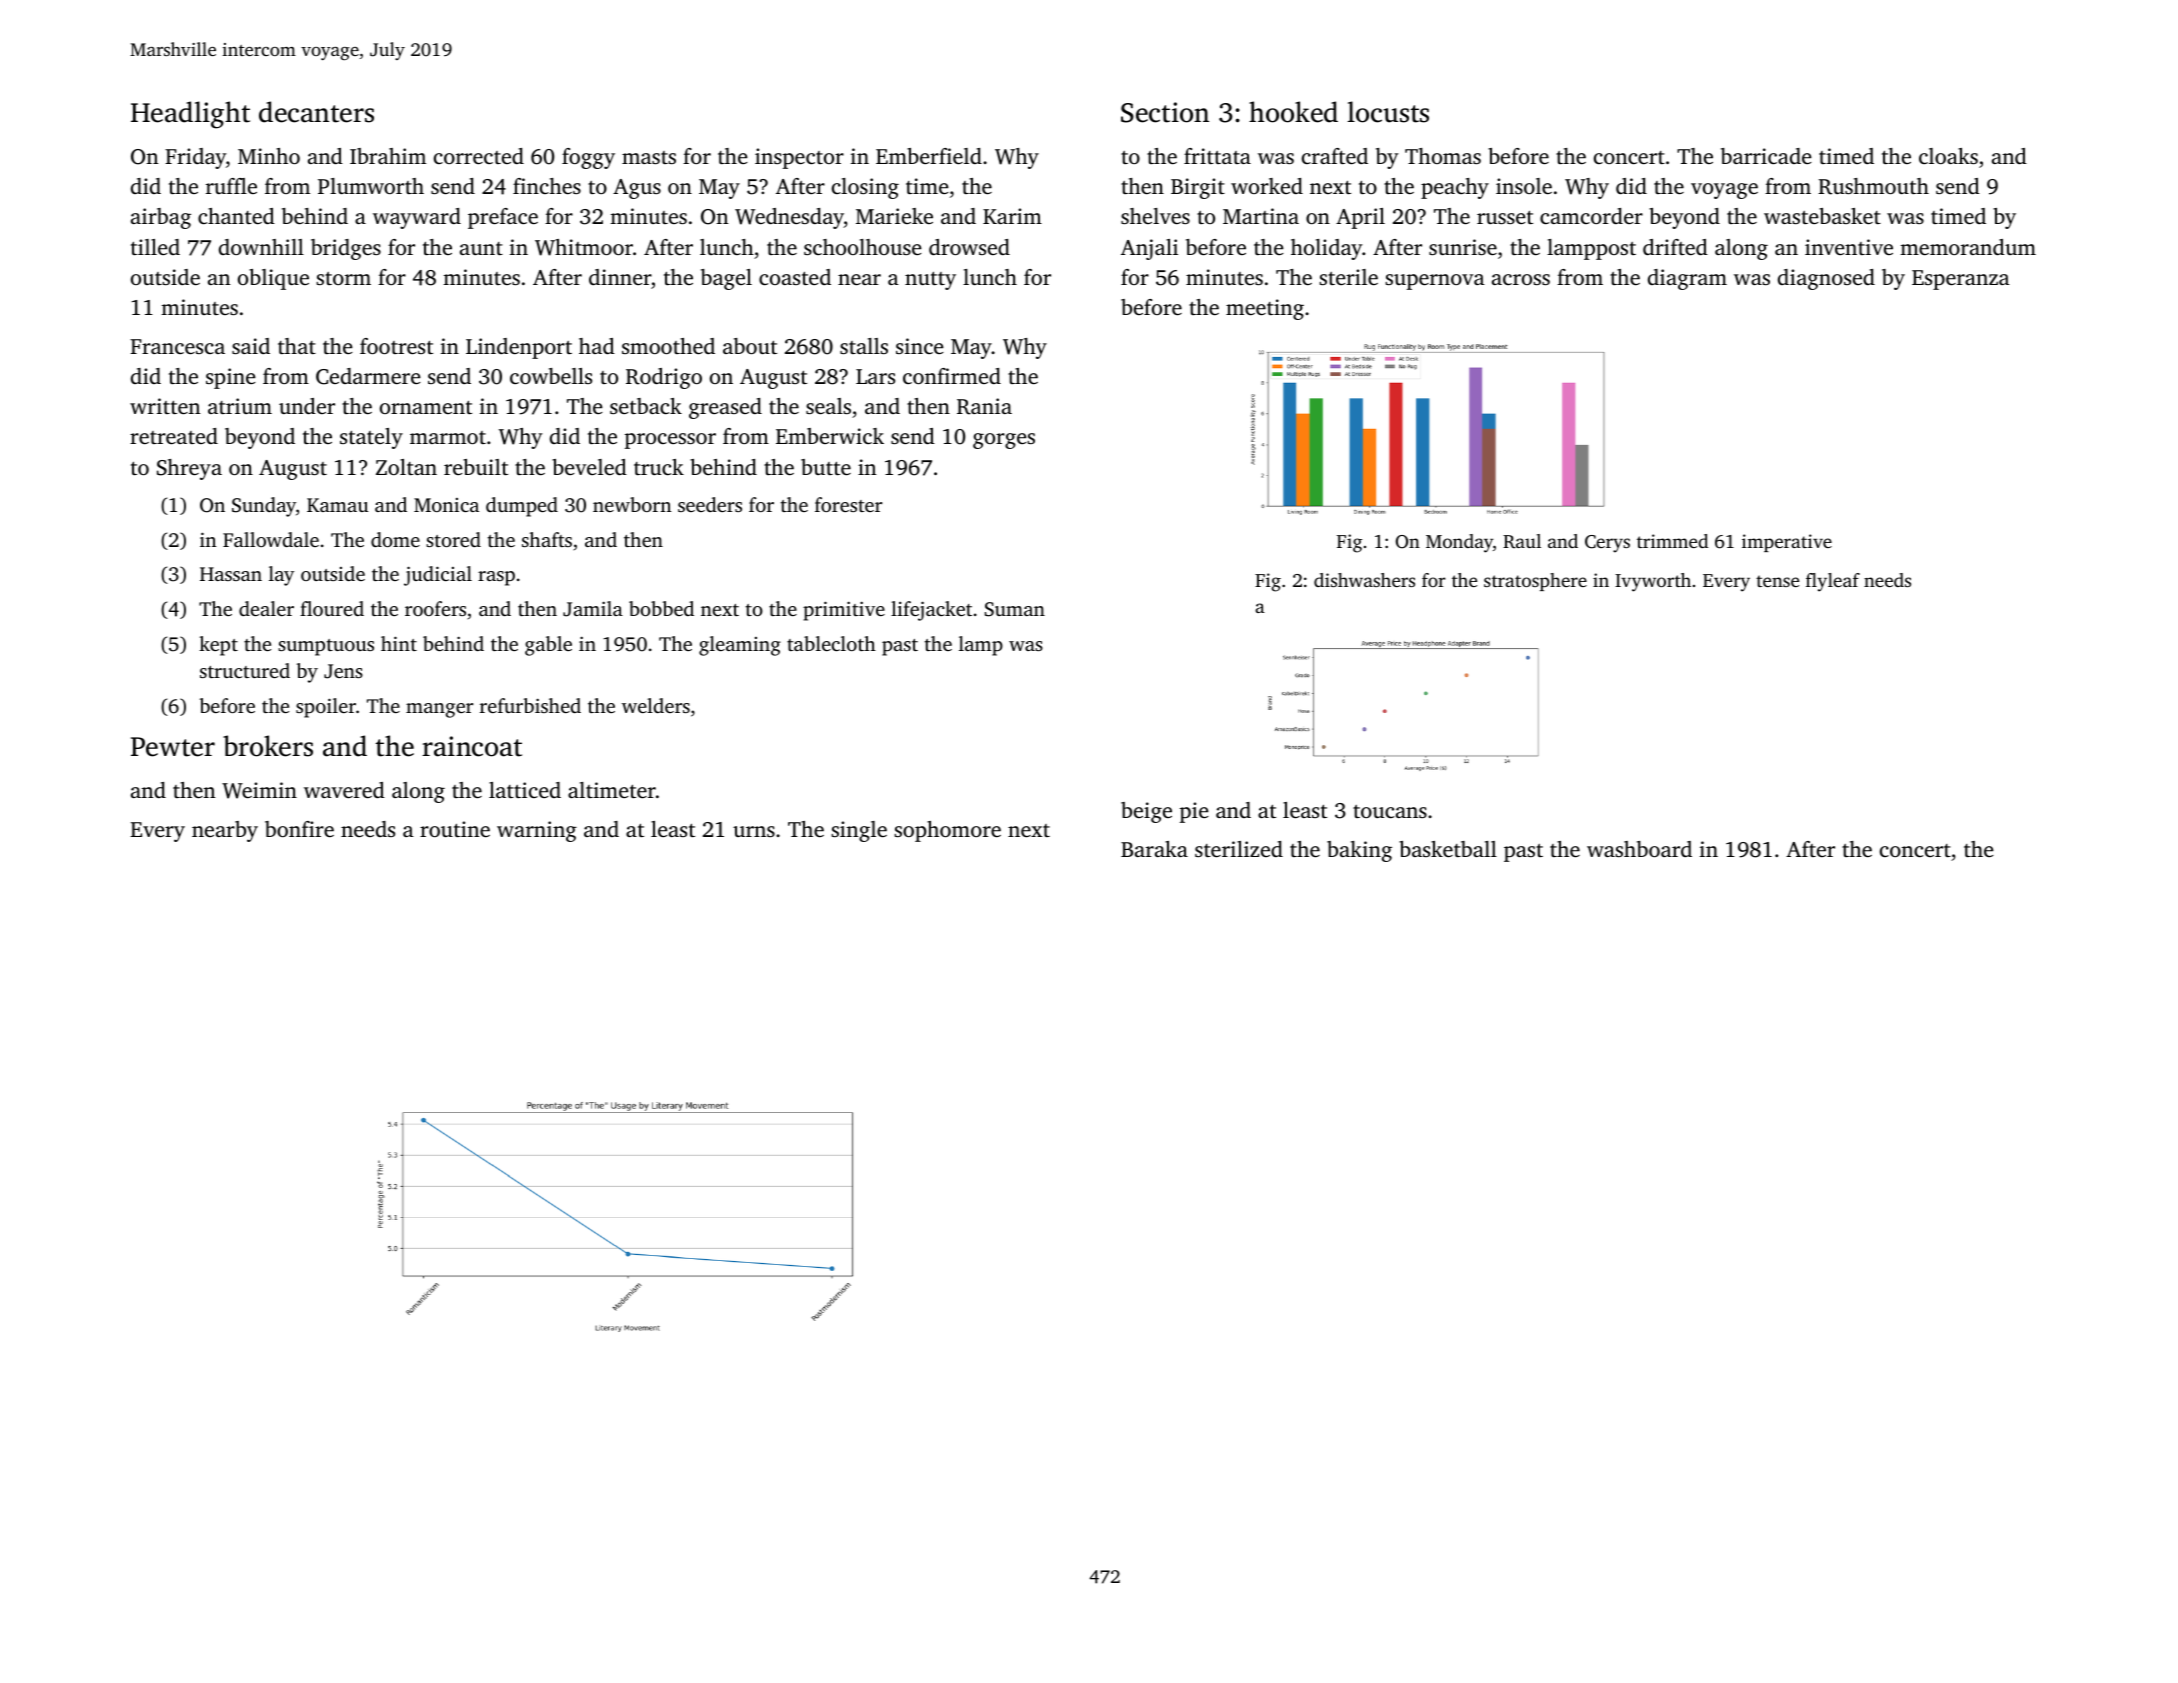 The image size is (2178, 1683). I want to click on footrest, so click(396, 346).
